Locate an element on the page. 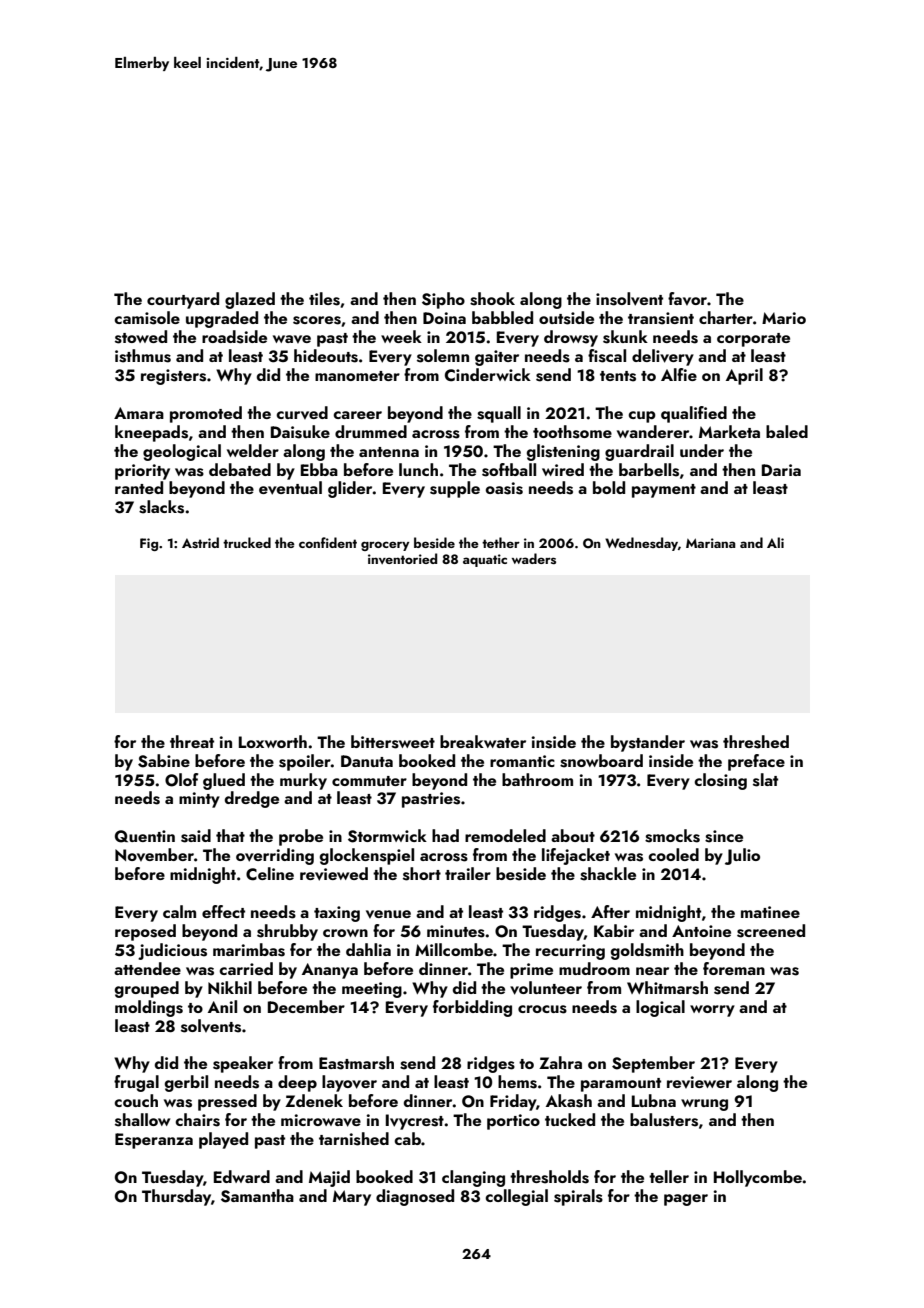 This document has width=924, height=1308. foreman is located at coordinates (734, 968).
